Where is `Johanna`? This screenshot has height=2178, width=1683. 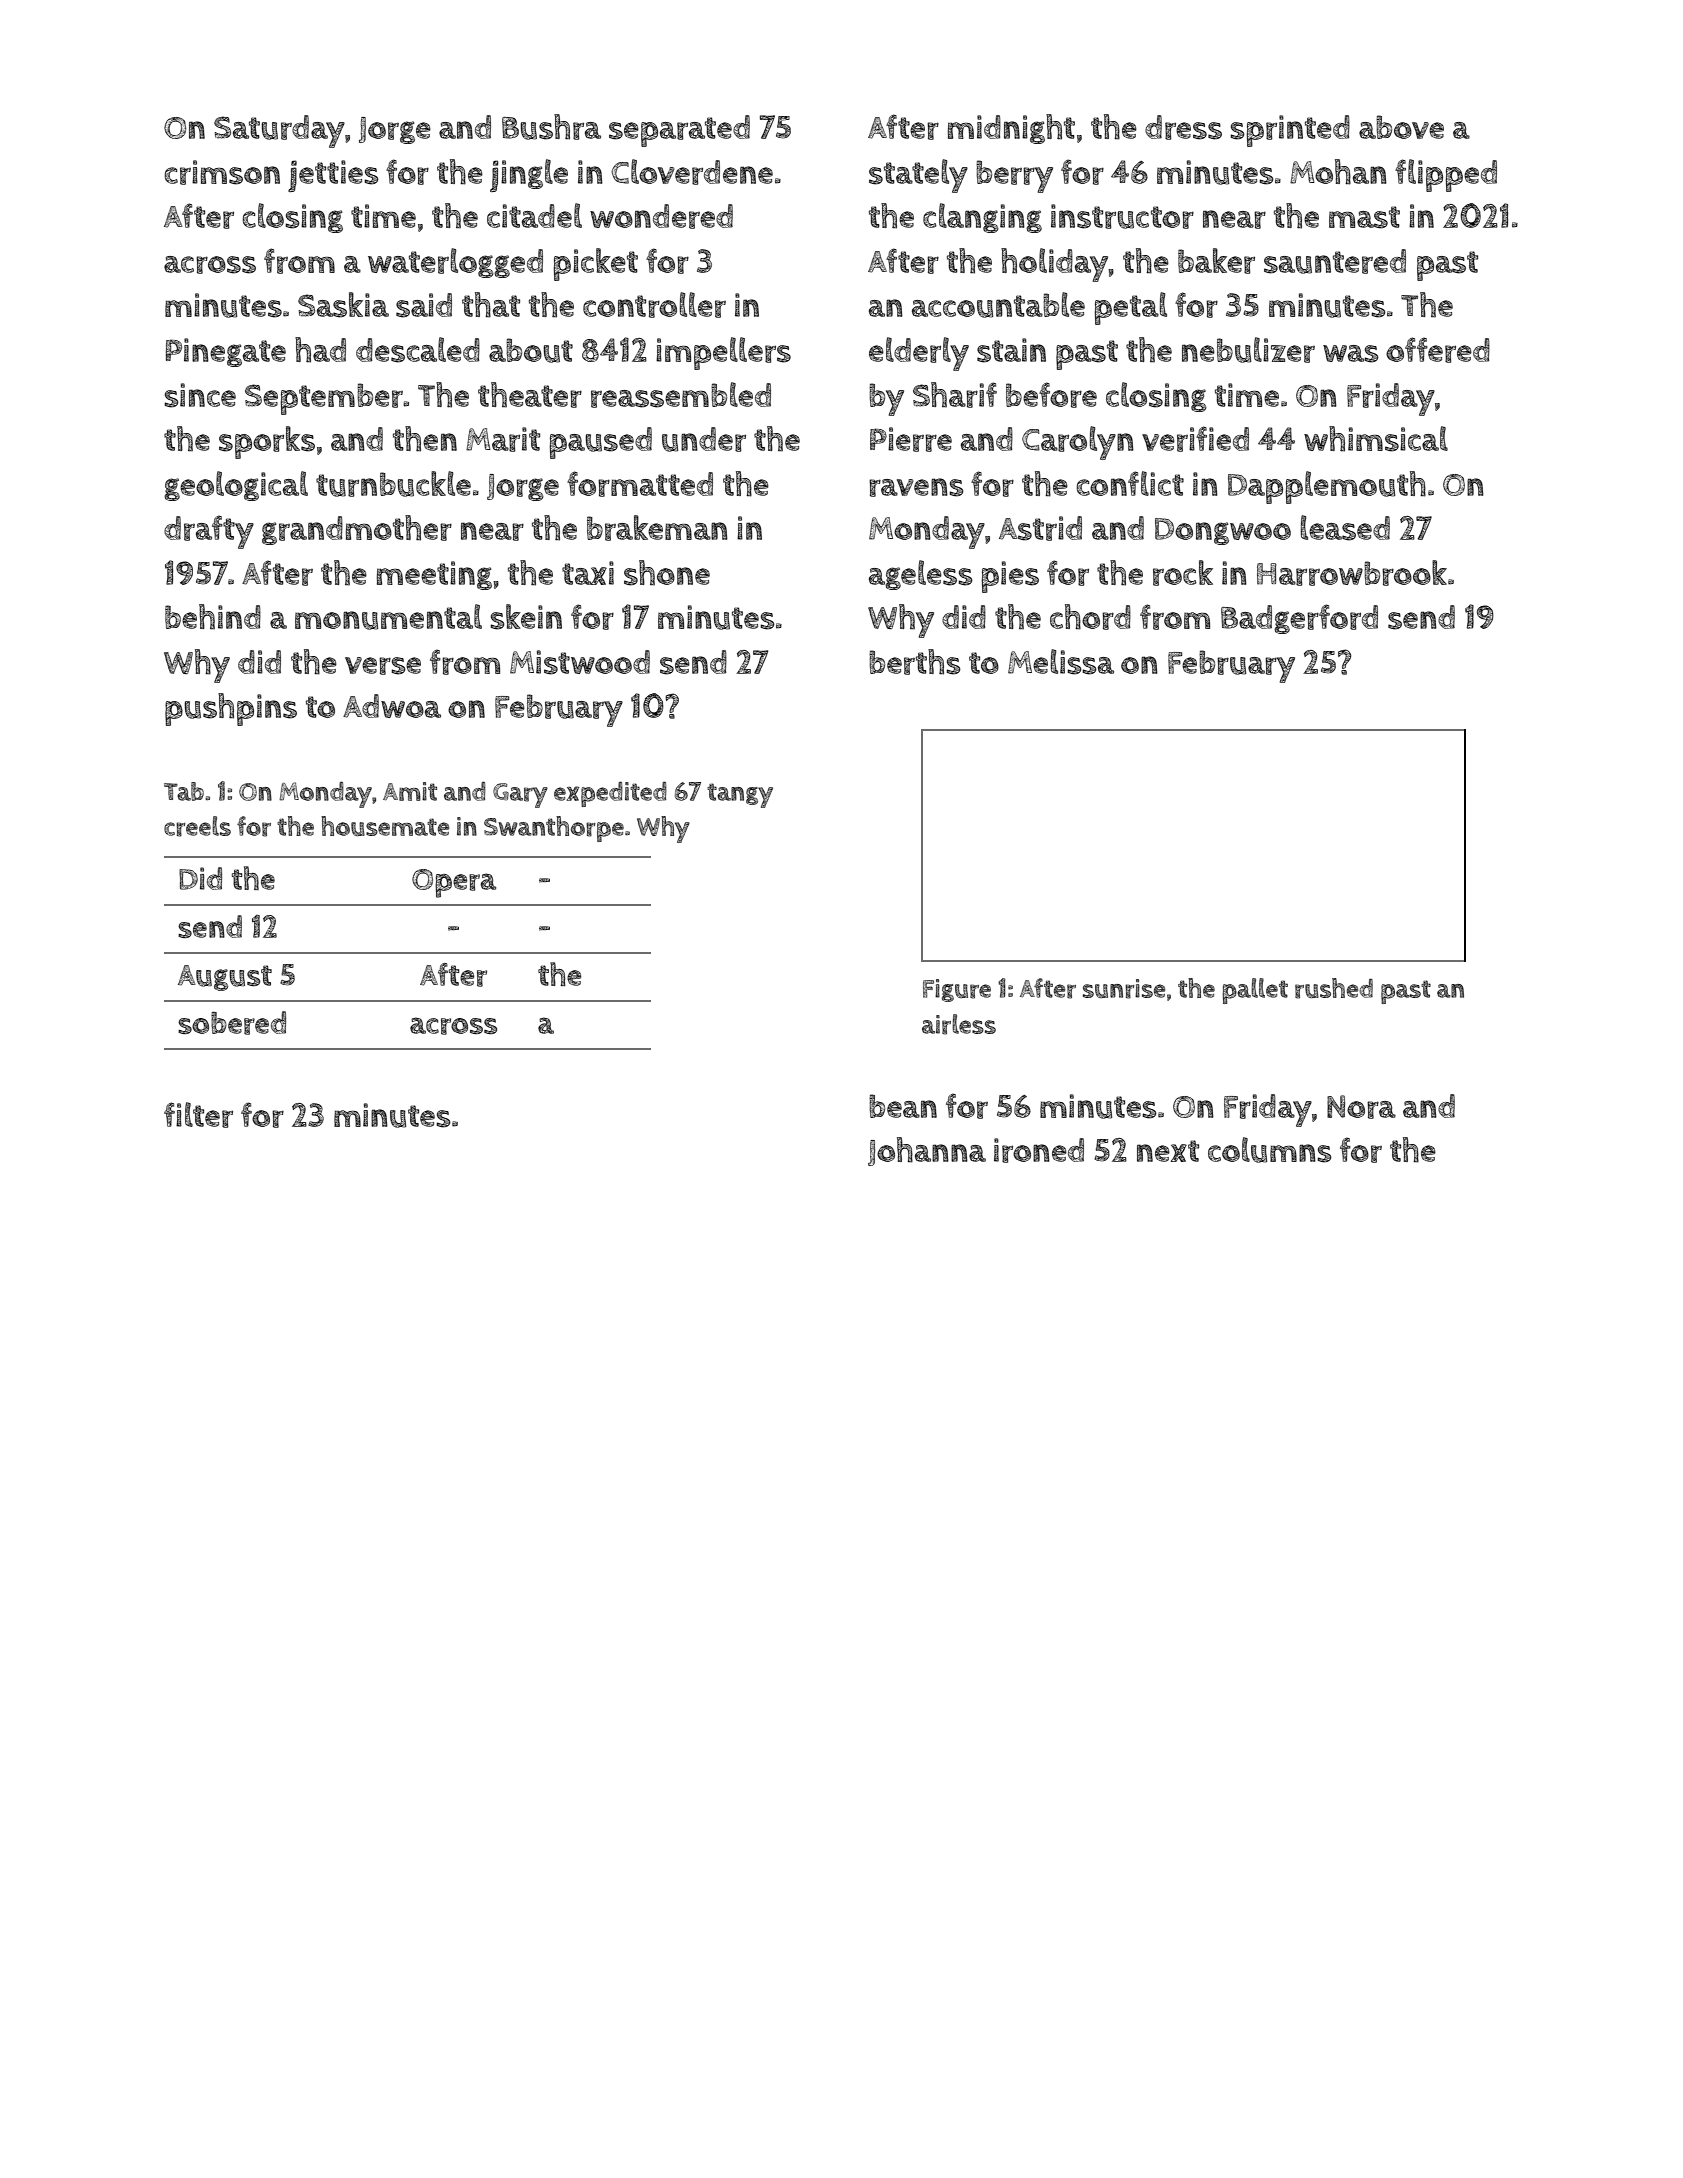
Johanna is located at coordinates (927, 1151).
